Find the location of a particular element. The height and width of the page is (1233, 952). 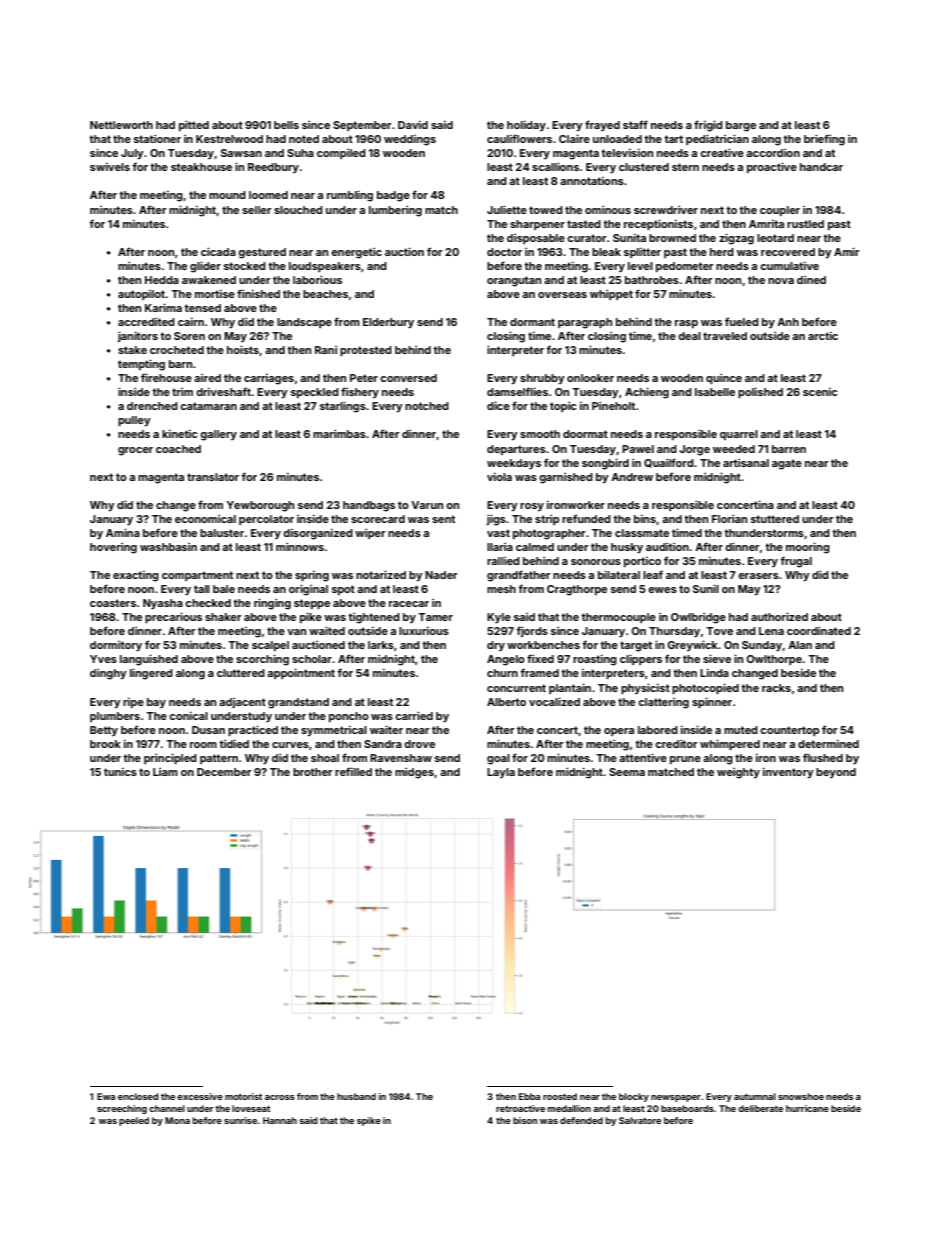

Nettleworth is located at coordinates (121, 125).
